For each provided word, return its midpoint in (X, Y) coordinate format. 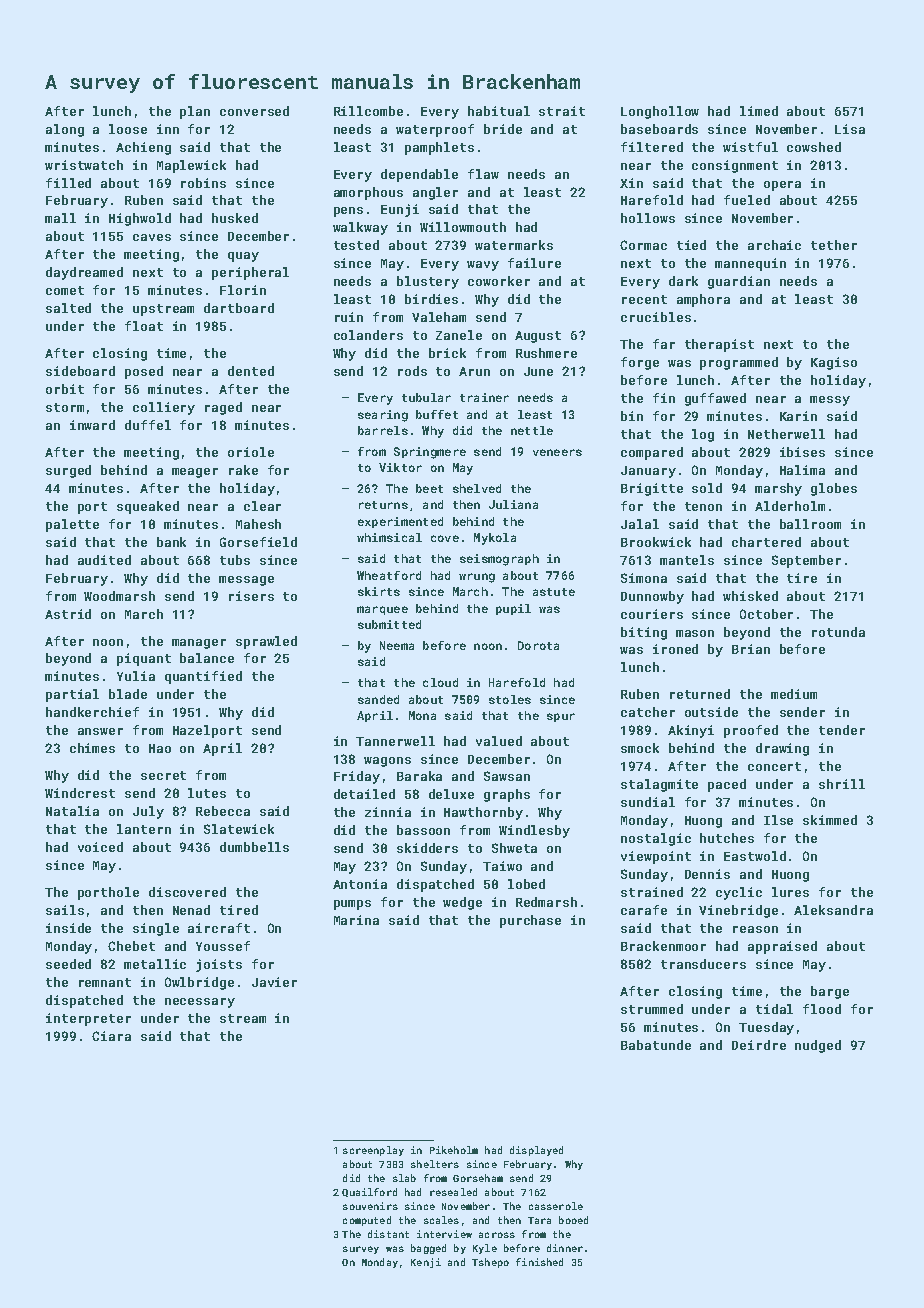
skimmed (830, 820)
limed (759, 111)
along (65, 130)
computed (367, 1221)
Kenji (426, 1263)
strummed (652, 1009)
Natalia (72, 811)
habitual (499, 111)
